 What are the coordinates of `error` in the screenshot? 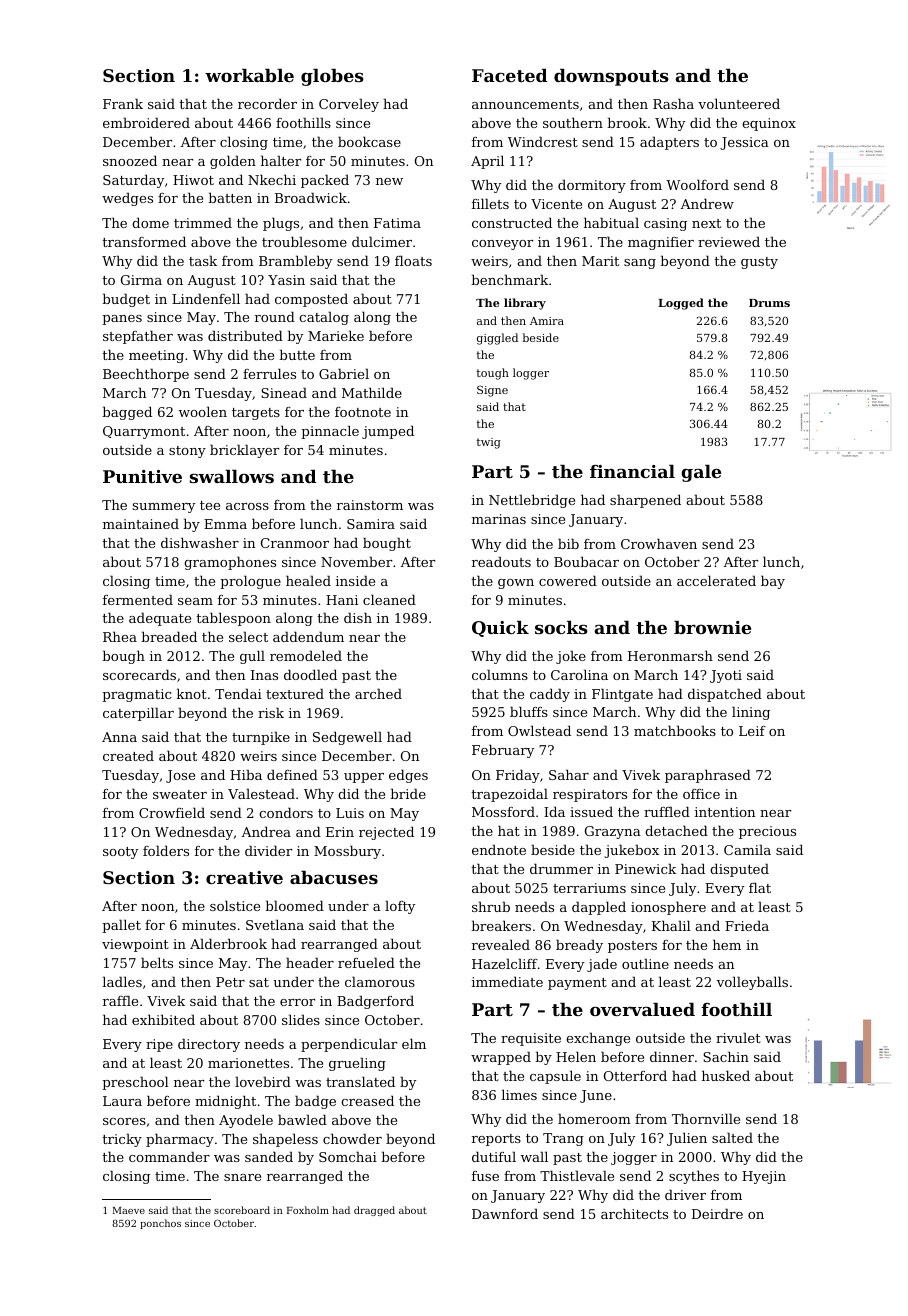 It's located at (297, 1002).
